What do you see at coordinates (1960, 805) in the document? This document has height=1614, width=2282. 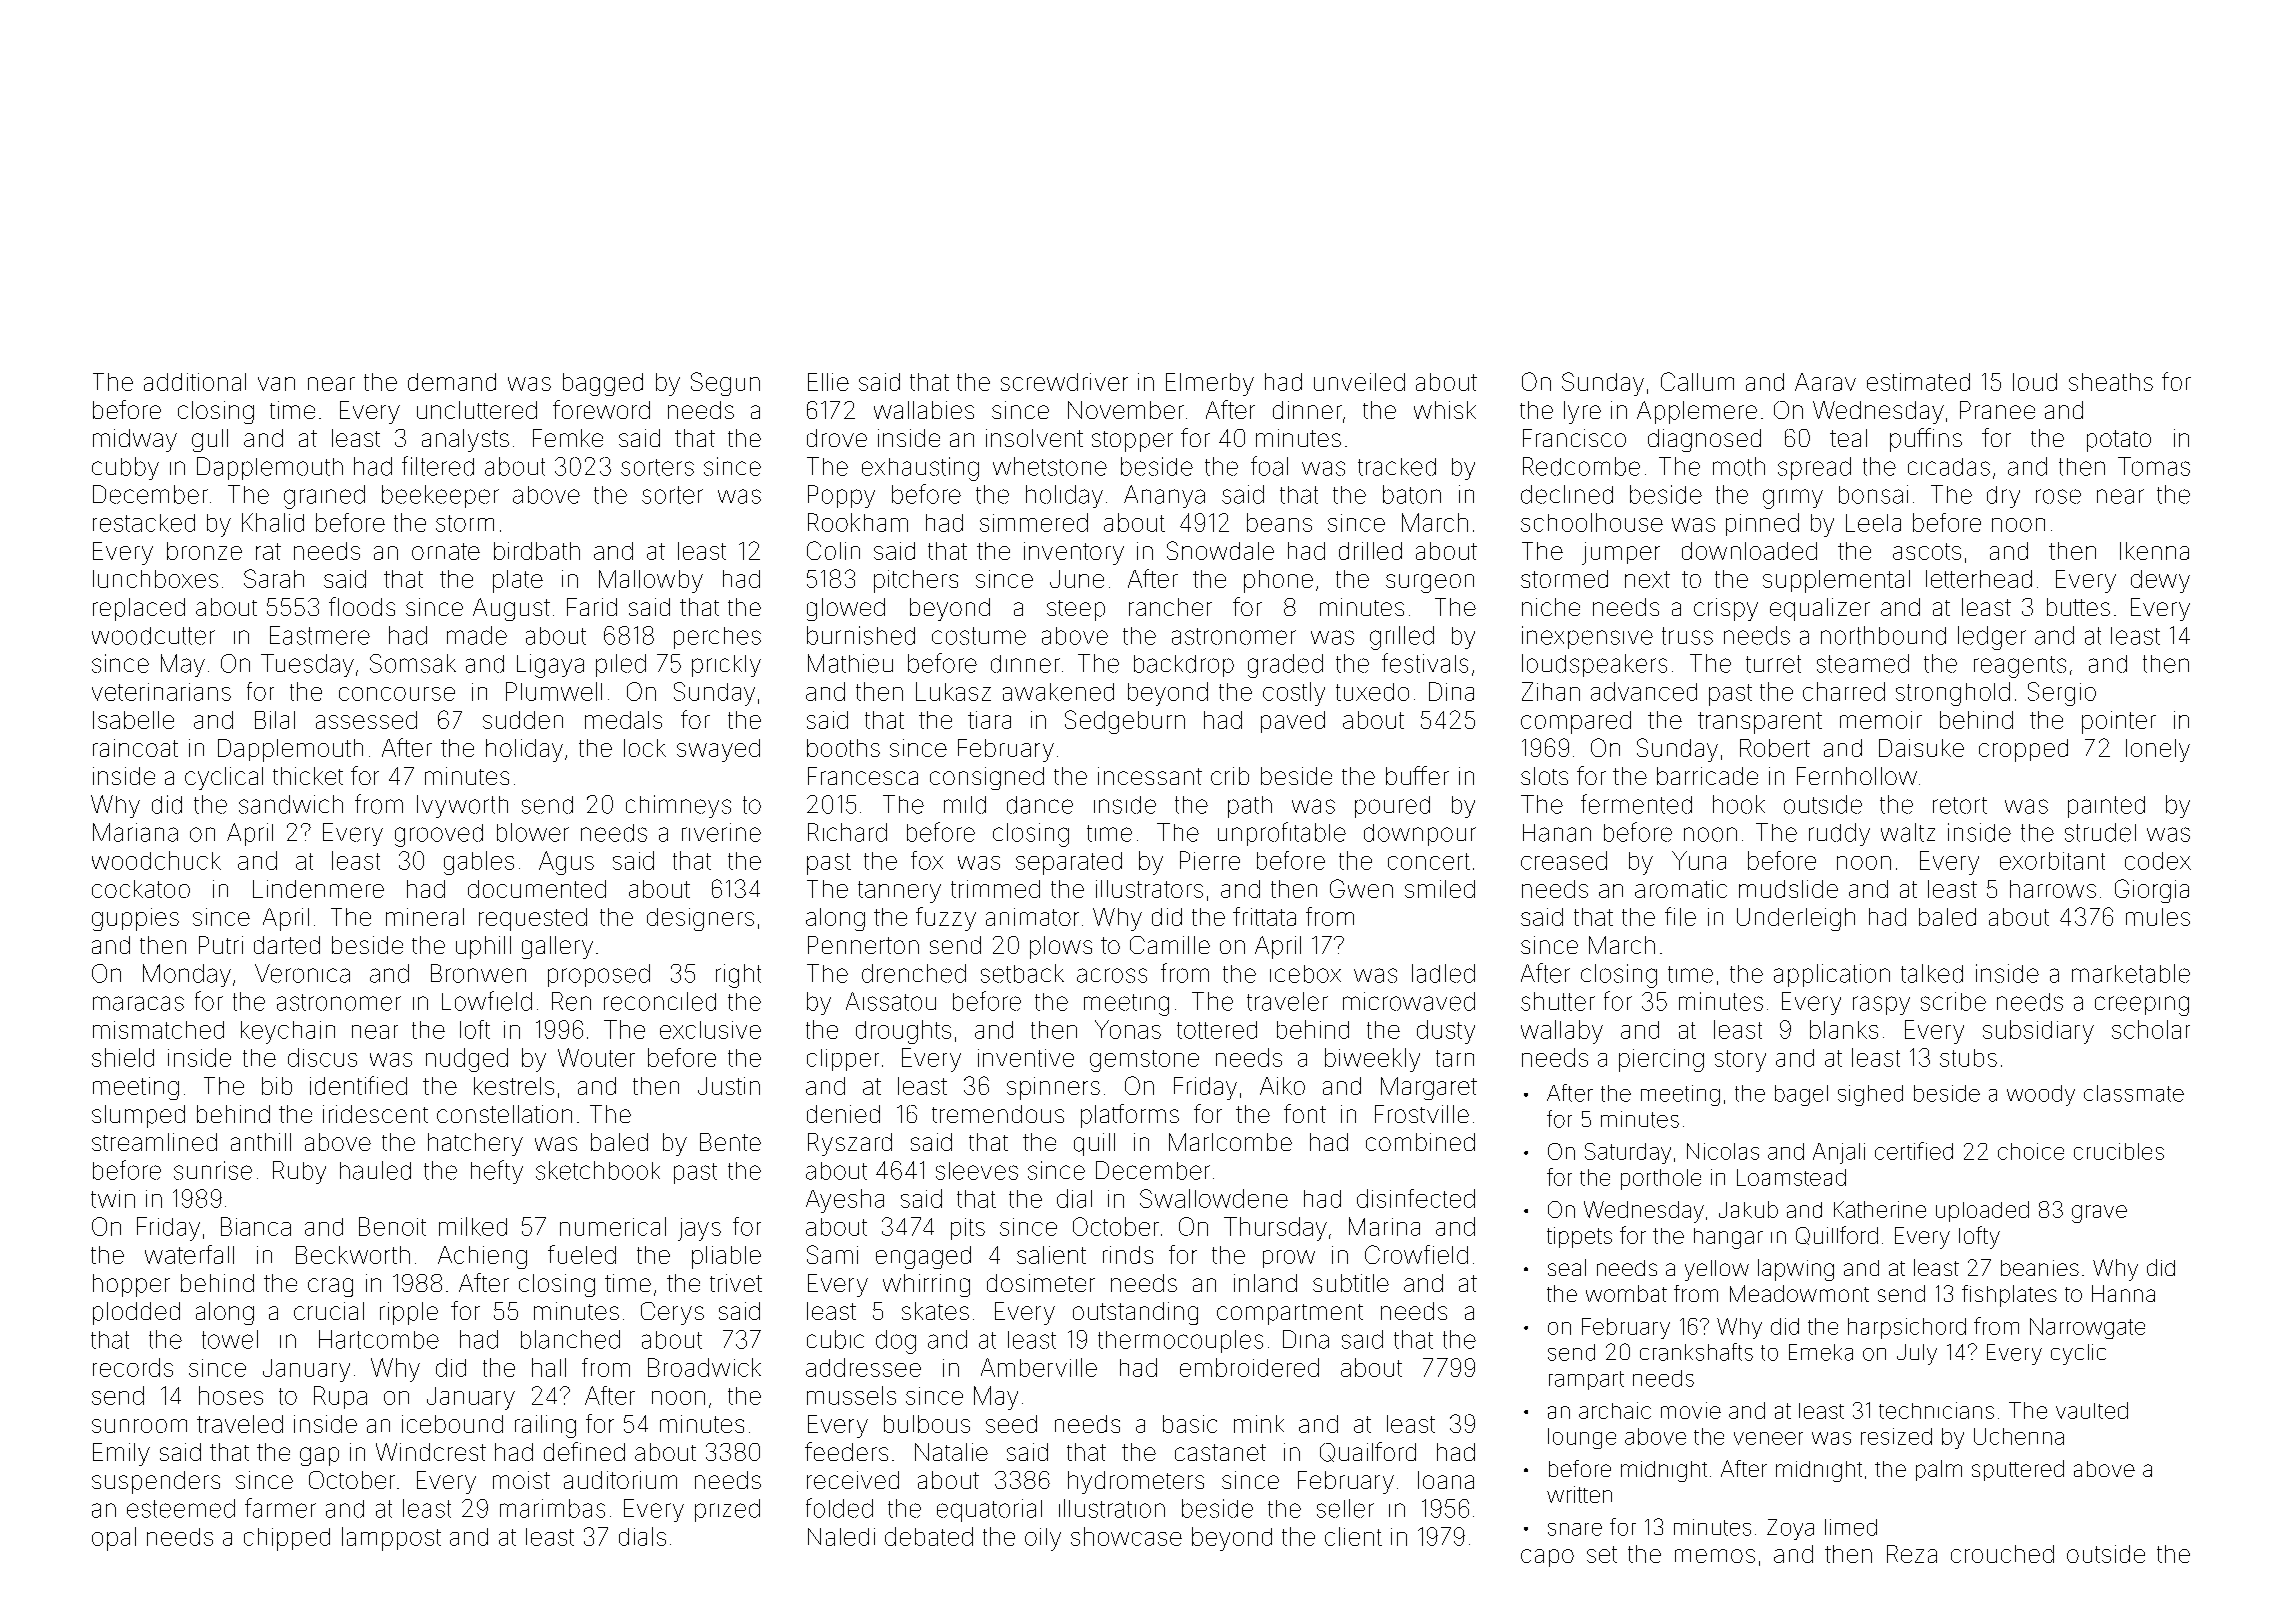 I see `retort` at bounding box center [1960, 805].
